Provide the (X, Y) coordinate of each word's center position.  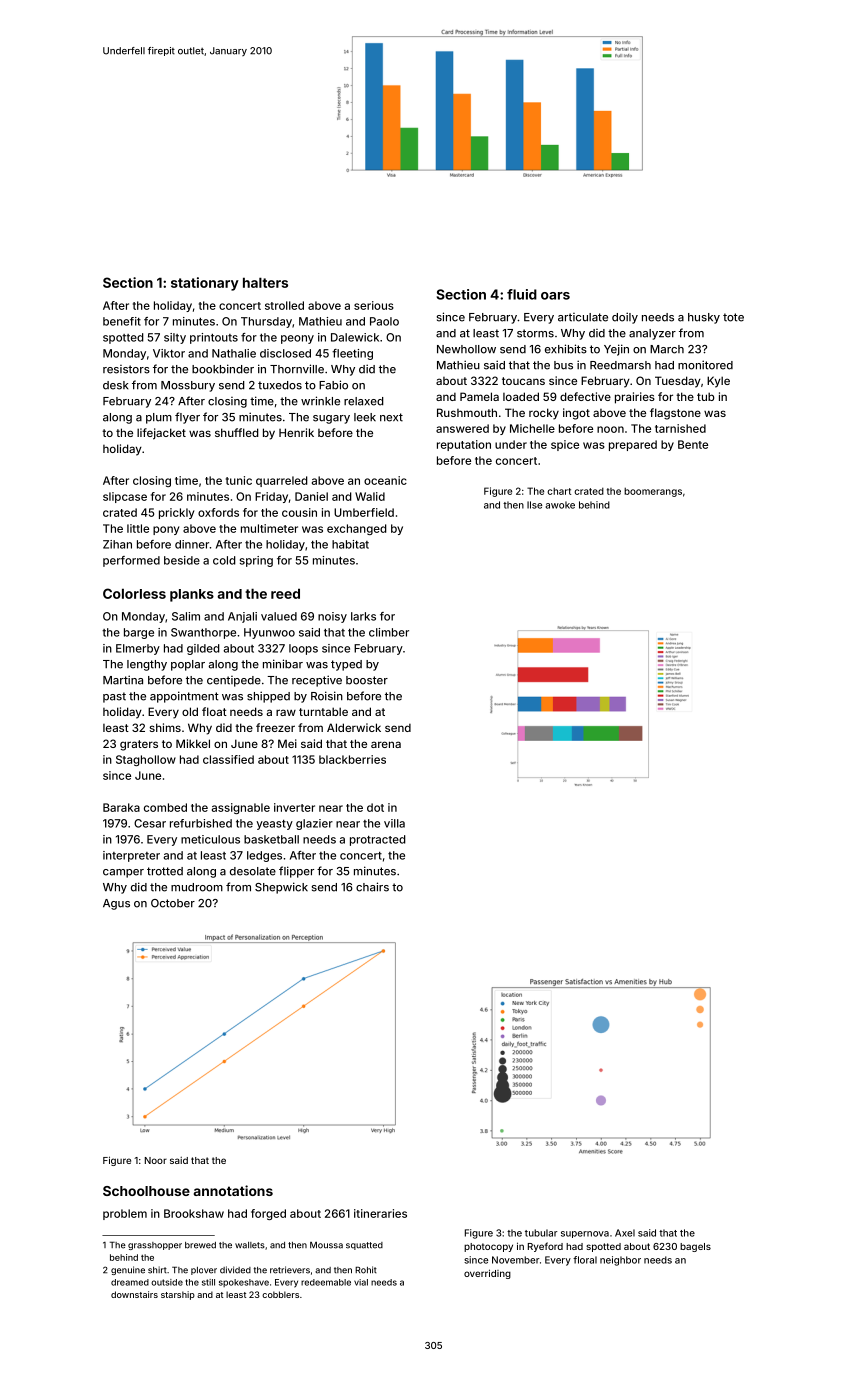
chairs (372, 887)
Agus (116, 904)
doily (625, 318)
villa (394, 823)
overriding (487, 1274)
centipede (234, 681)
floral (585, 1260)
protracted (378, 840)
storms (535, 333)
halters (265, 282)
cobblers (280, 1294)
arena (386, 744)
